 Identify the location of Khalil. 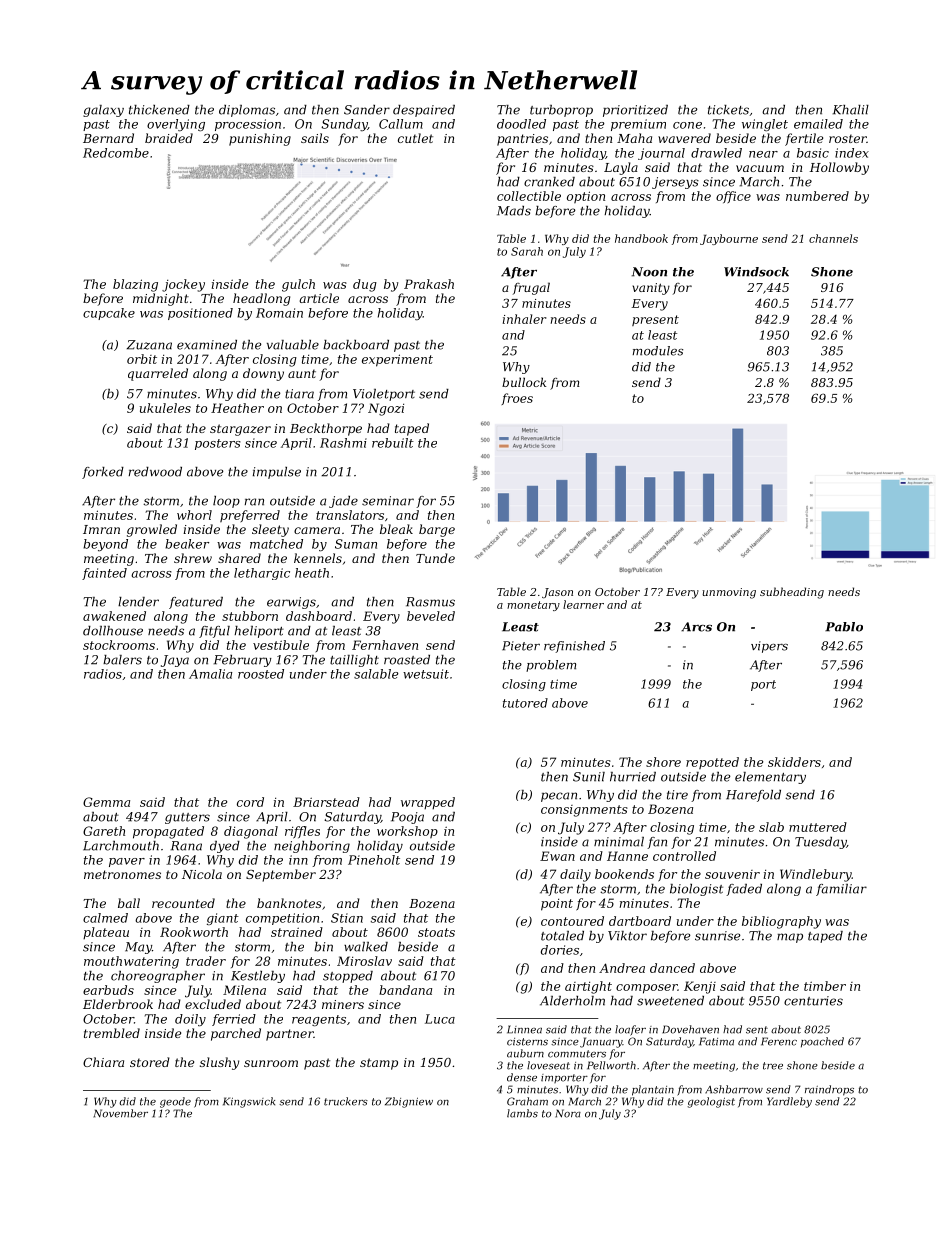
(851, 110).
